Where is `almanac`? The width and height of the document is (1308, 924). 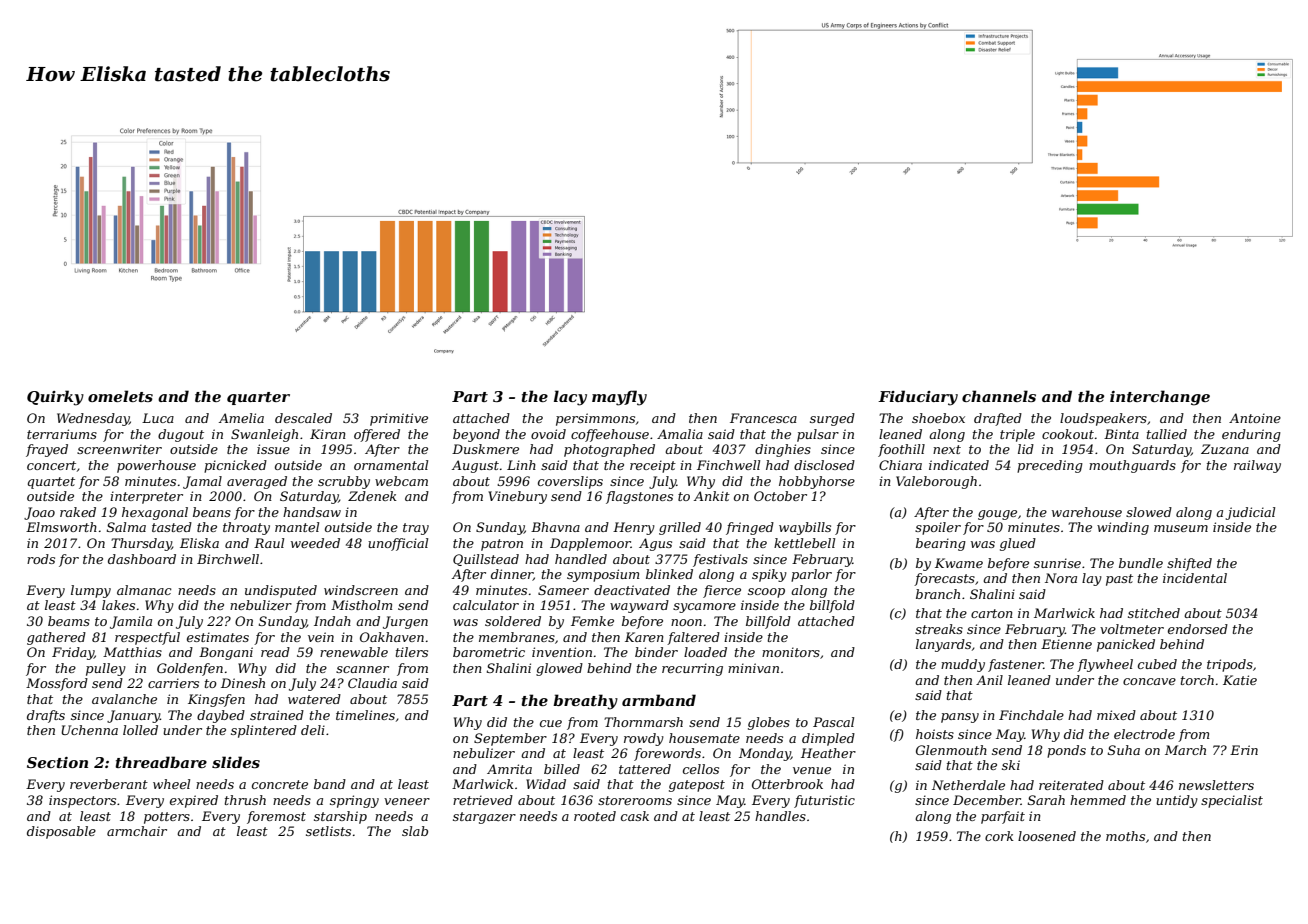 almanac is located at coordinates (144, 590).
